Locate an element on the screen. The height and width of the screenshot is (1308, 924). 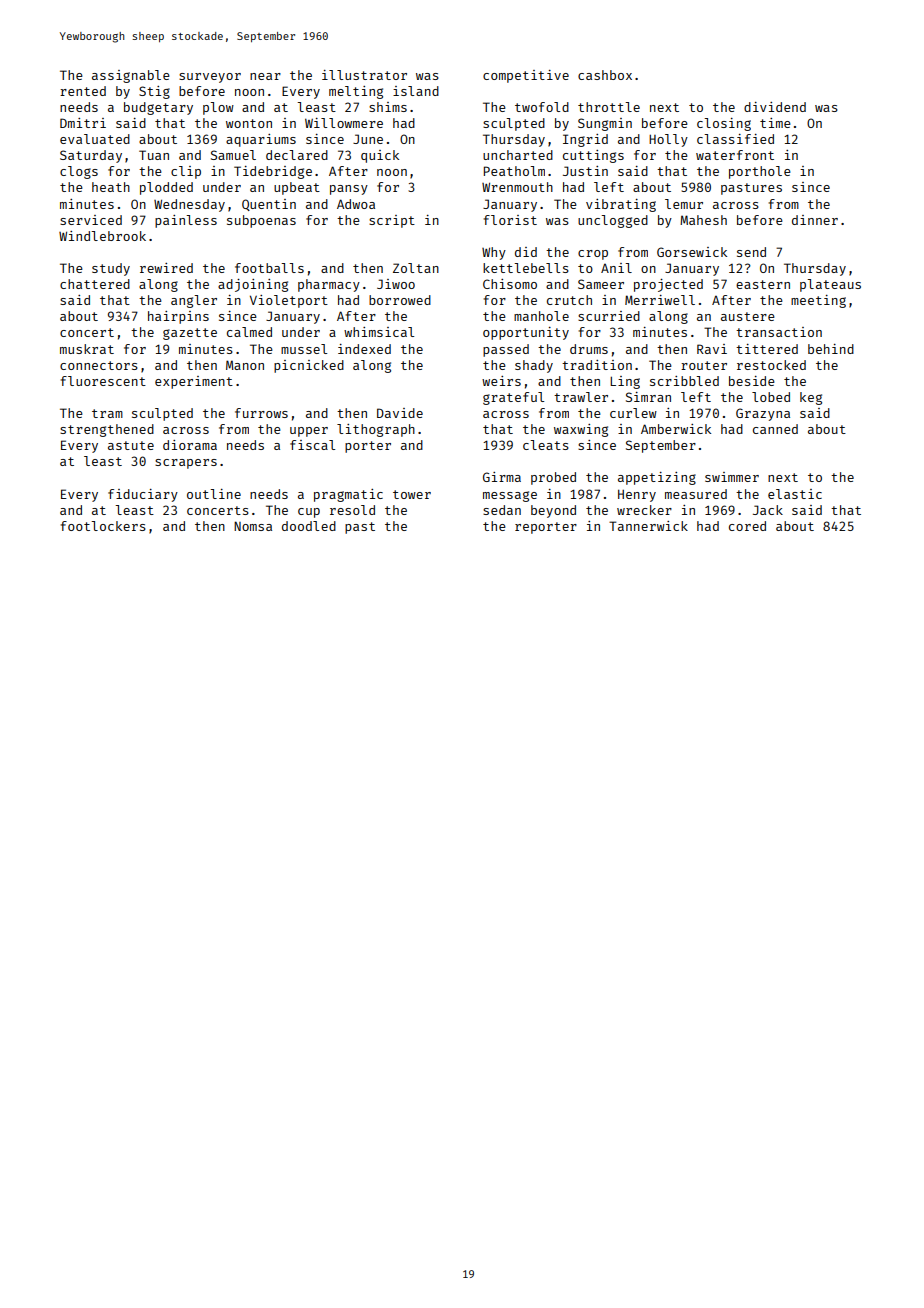
unclogged is located at coordinates (613, 221).
